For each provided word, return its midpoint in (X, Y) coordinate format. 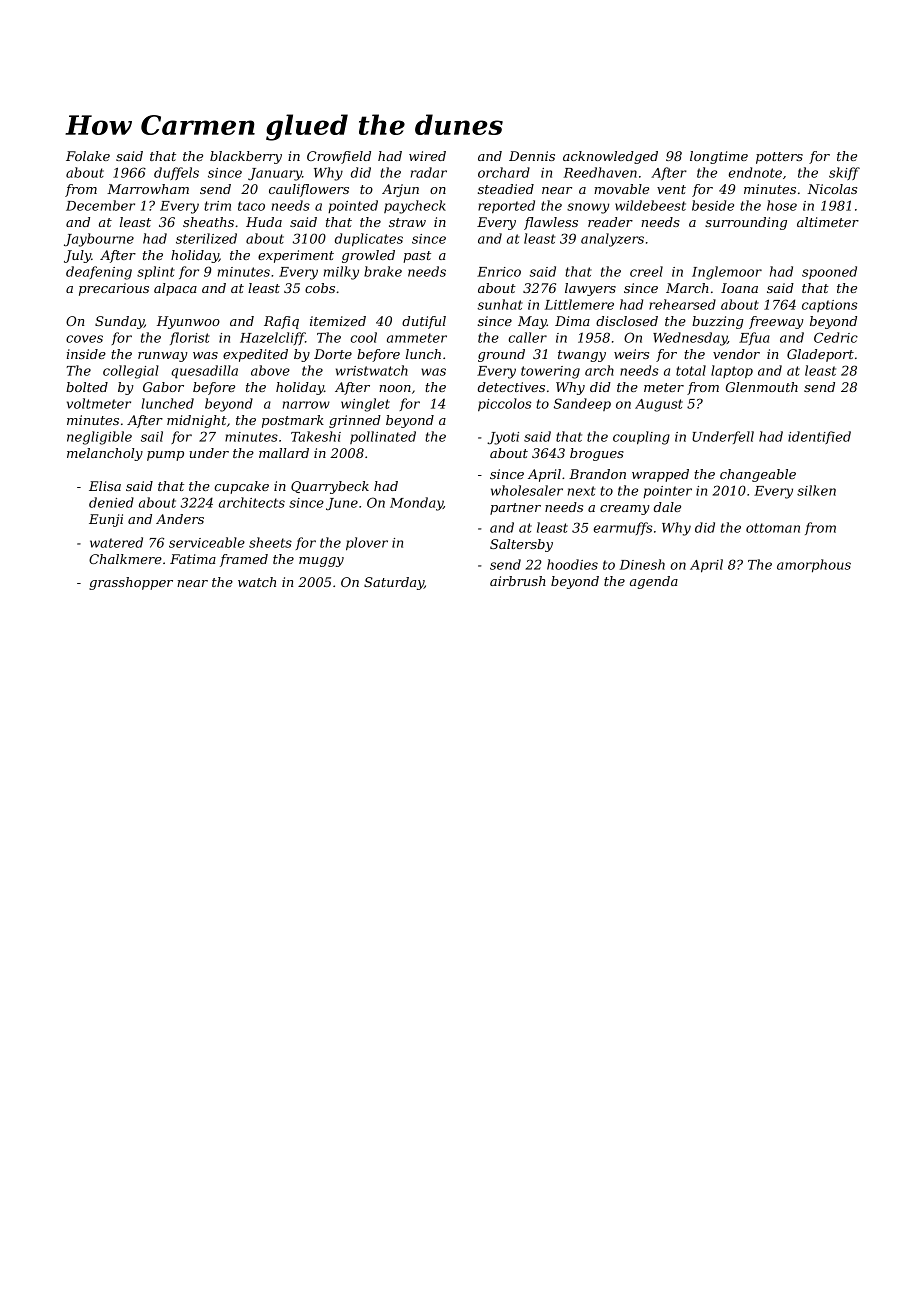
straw (407, 222)
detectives (511, 387)
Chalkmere (125, 559)
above (270, 370)
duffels (176, 173)
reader (610, 222)
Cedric (836, 337)
